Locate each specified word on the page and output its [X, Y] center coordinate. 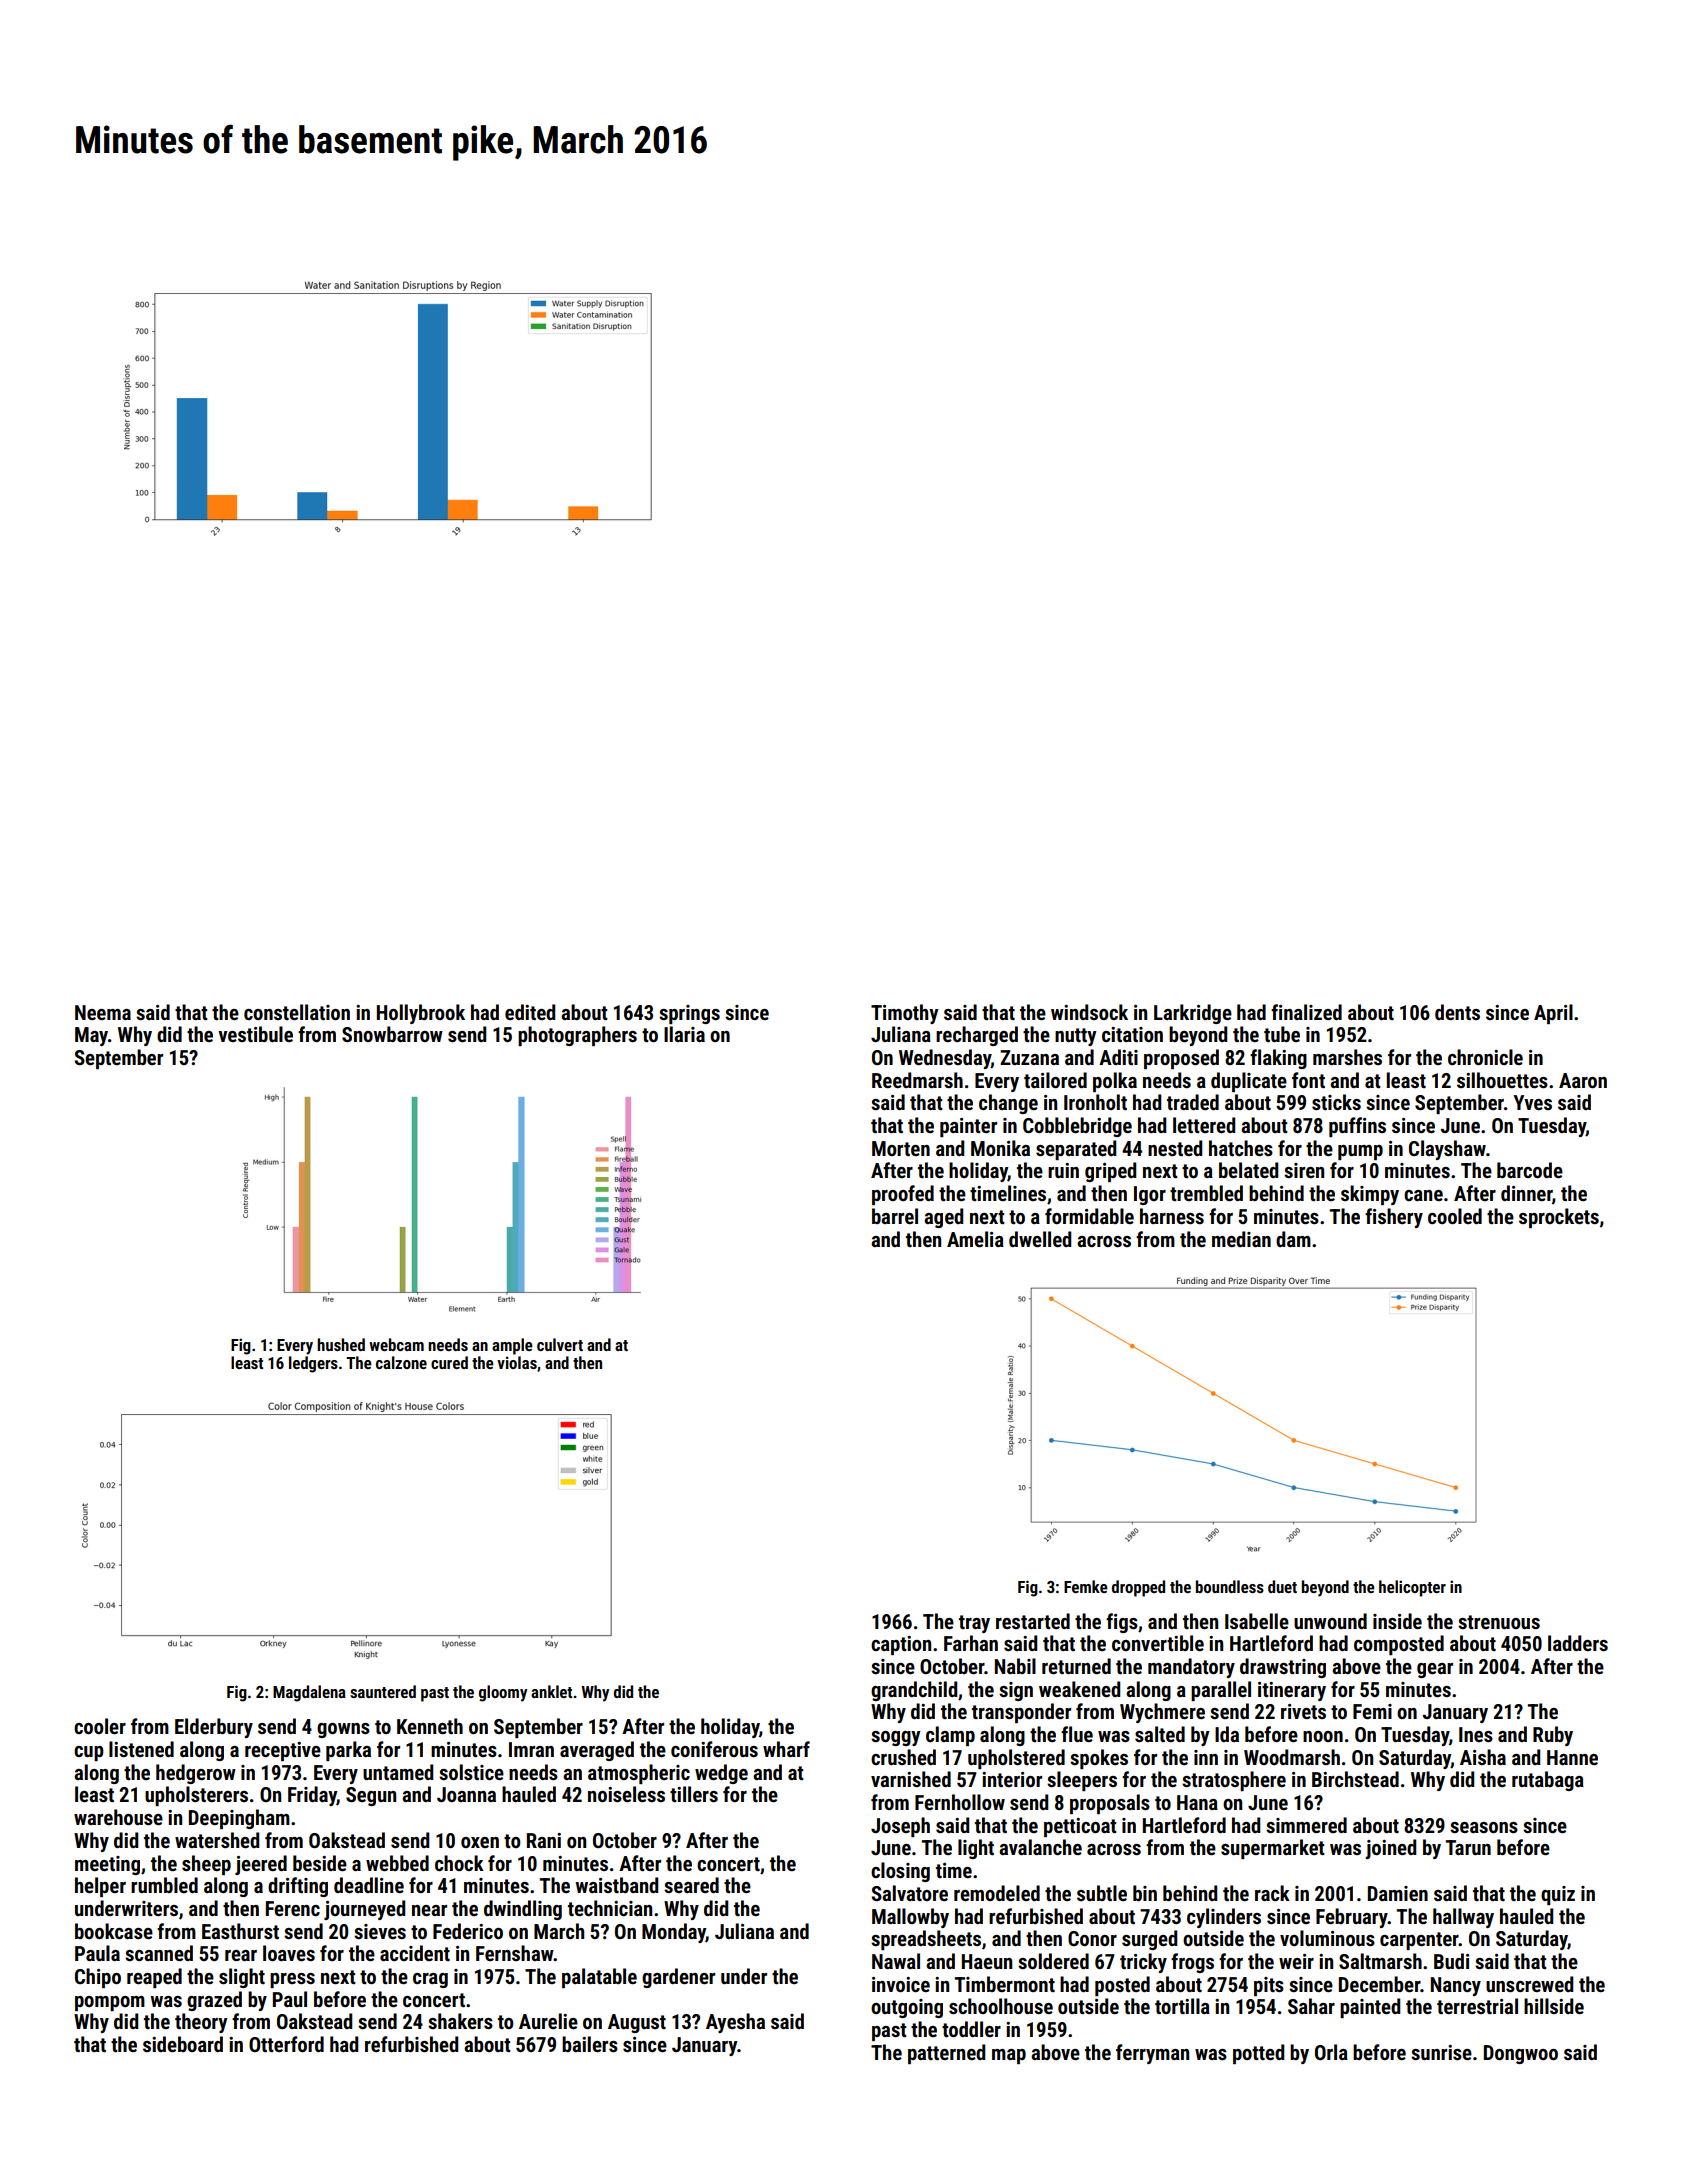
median [1241, 1239]
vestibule [255, 1034]
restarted [1033, 1621]
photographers [577, 1036]
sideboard [183, 2044]
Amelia [975, 1239]
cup [89, 1753]
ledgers [313, 1364]
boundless [1230, 1586]
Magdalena [309, 1693]
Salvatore [909, 1893]
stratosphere [1234, 1781]
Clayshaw [1447, 1150]
